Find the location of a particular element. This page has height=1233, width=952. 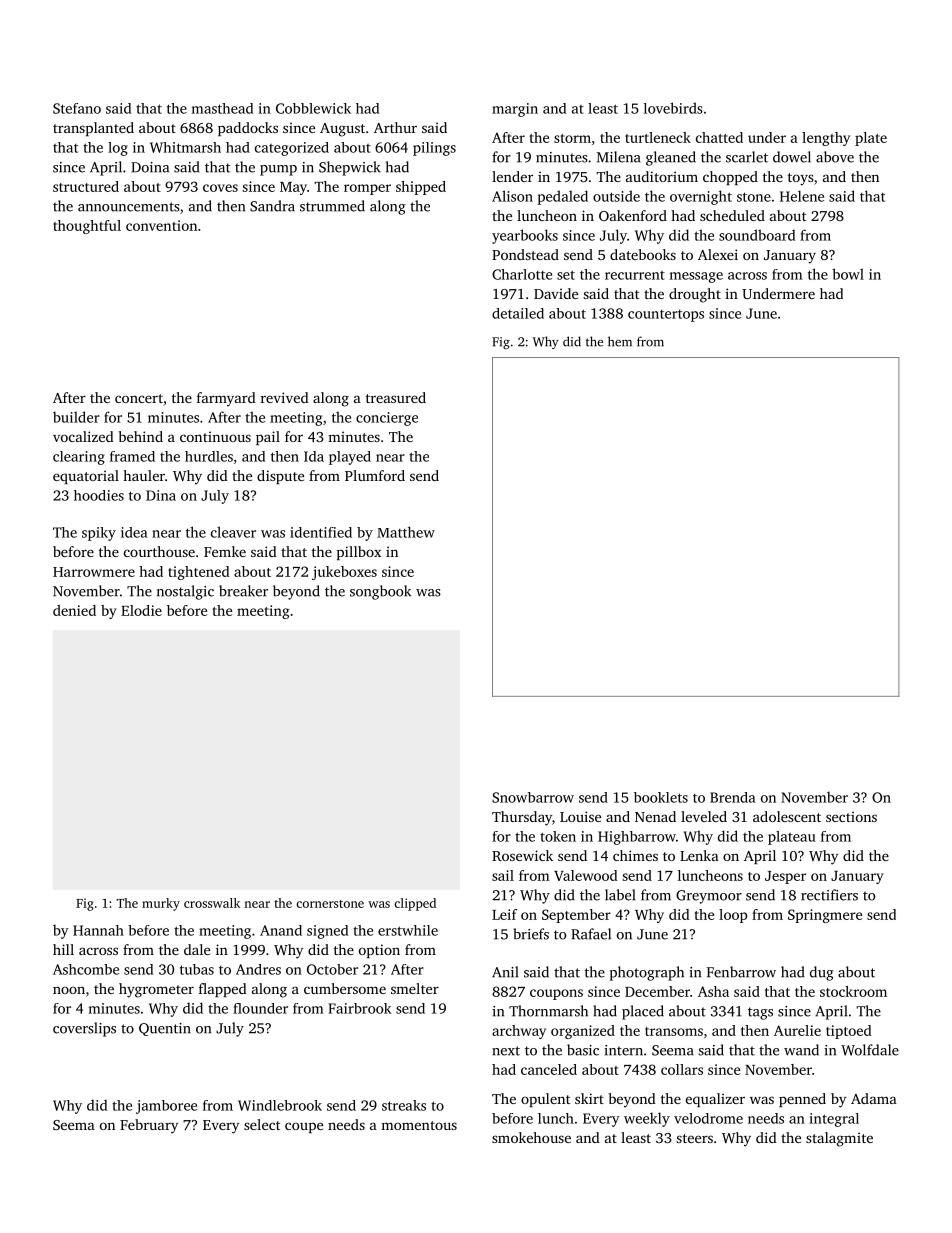

coupe is located at coordinates (304, 1127).
